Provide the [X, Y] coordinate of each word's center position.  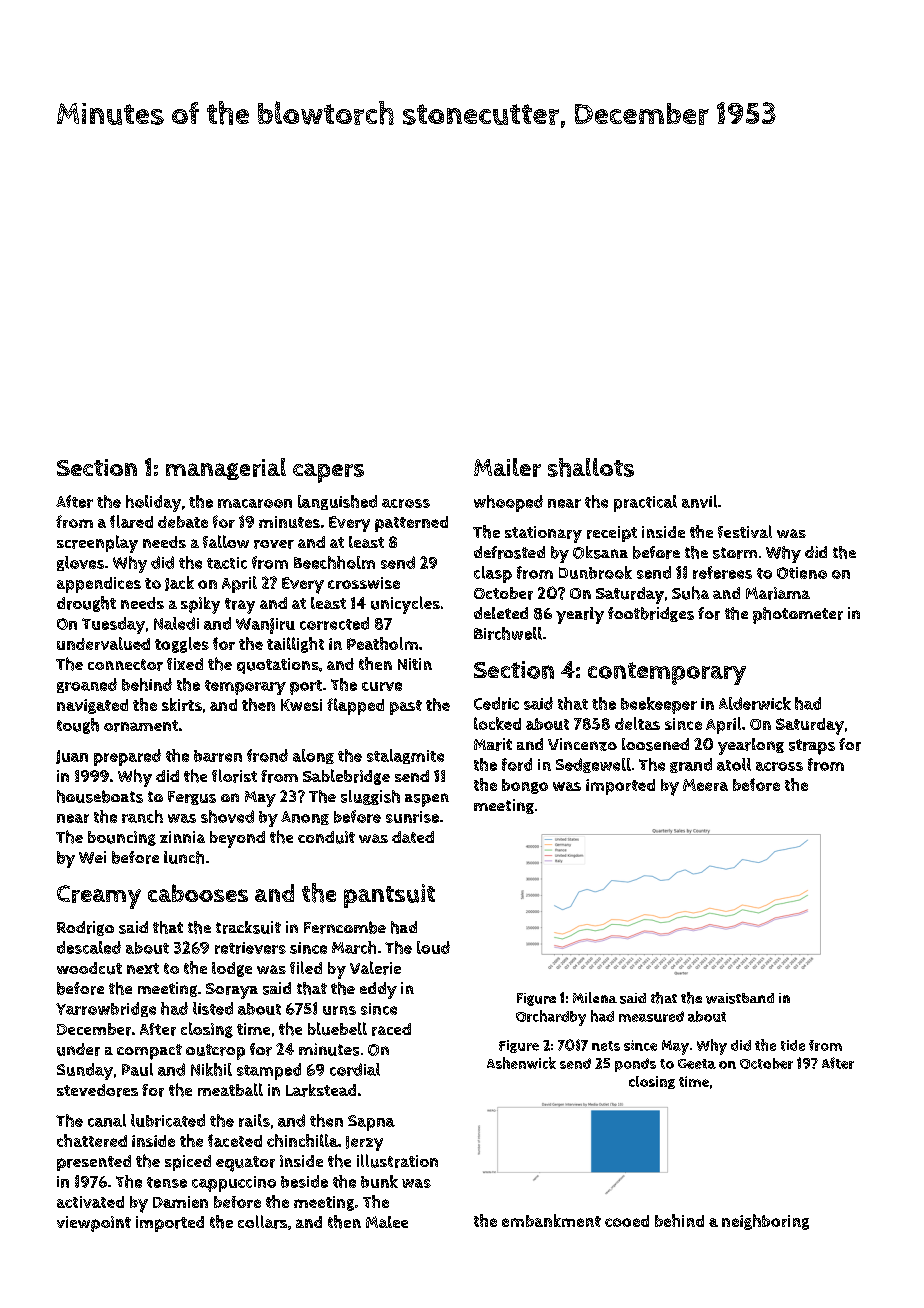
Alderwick [755, 703]
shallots [591, 467]
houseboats [100, 796]
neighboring [765, 1222]
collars [262, 1222]
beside [304, 1181]
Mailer [507, 467]
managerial [226, 469]
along [313, 756]
